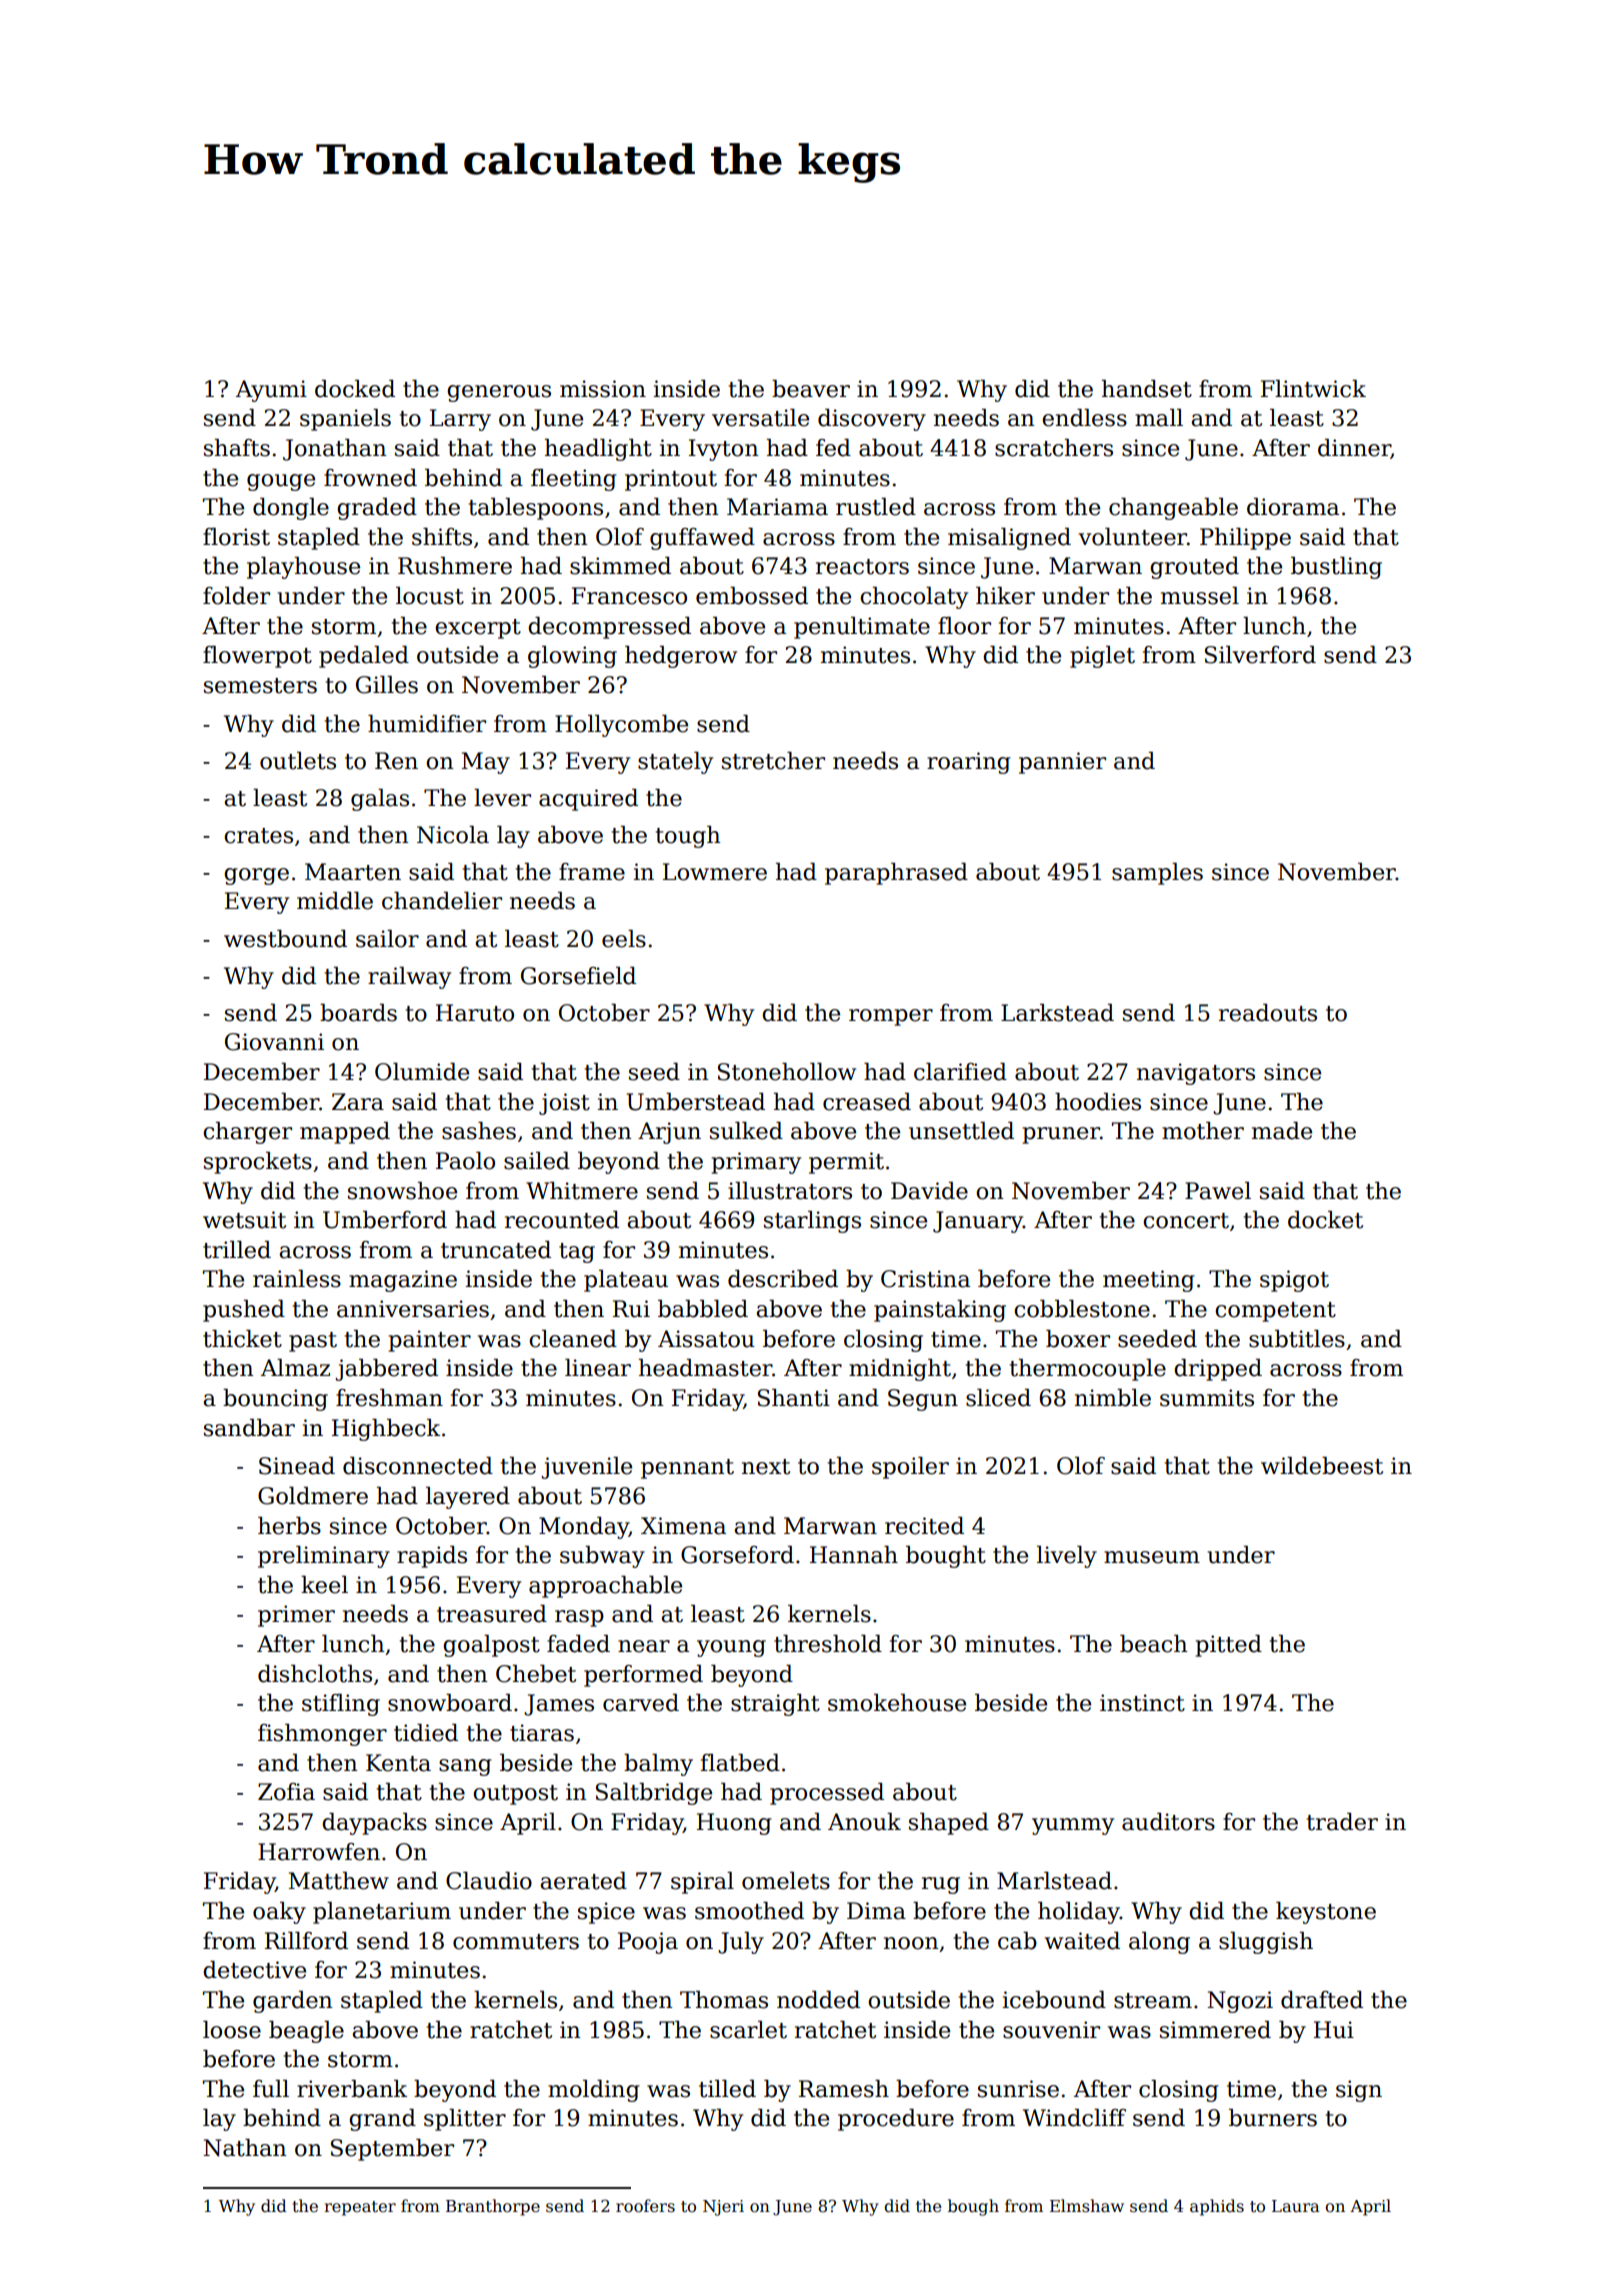 This screenshot has width=1620, height=2292. I want to click on readouts, so click(1268, 1013).
